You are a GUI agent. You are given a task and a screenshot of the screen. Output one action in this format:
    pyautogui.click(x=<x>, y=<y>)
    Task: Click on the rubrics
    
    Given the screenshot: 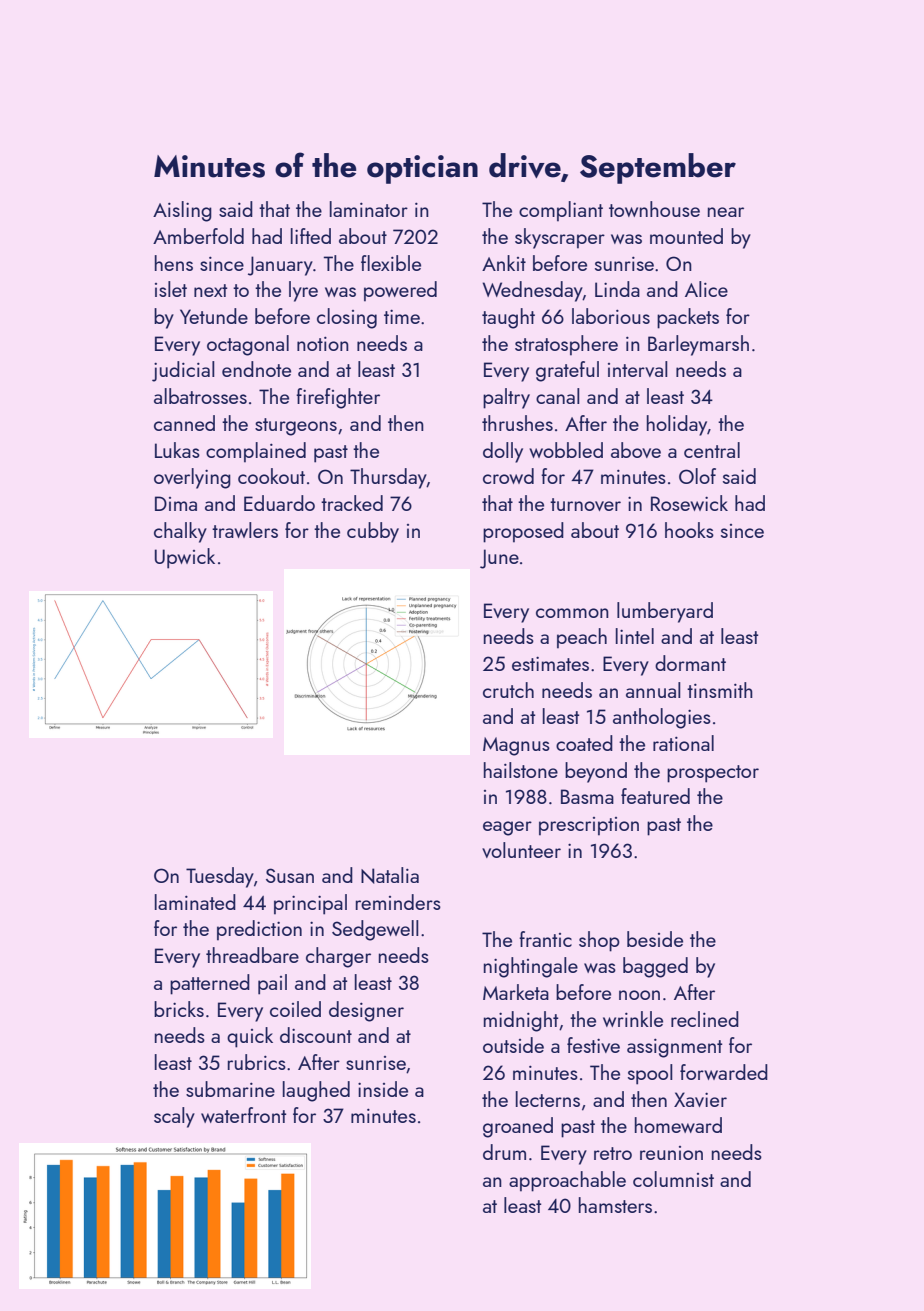 What is the action you would take?
    pyautogui.click(x=257, y=1062)
